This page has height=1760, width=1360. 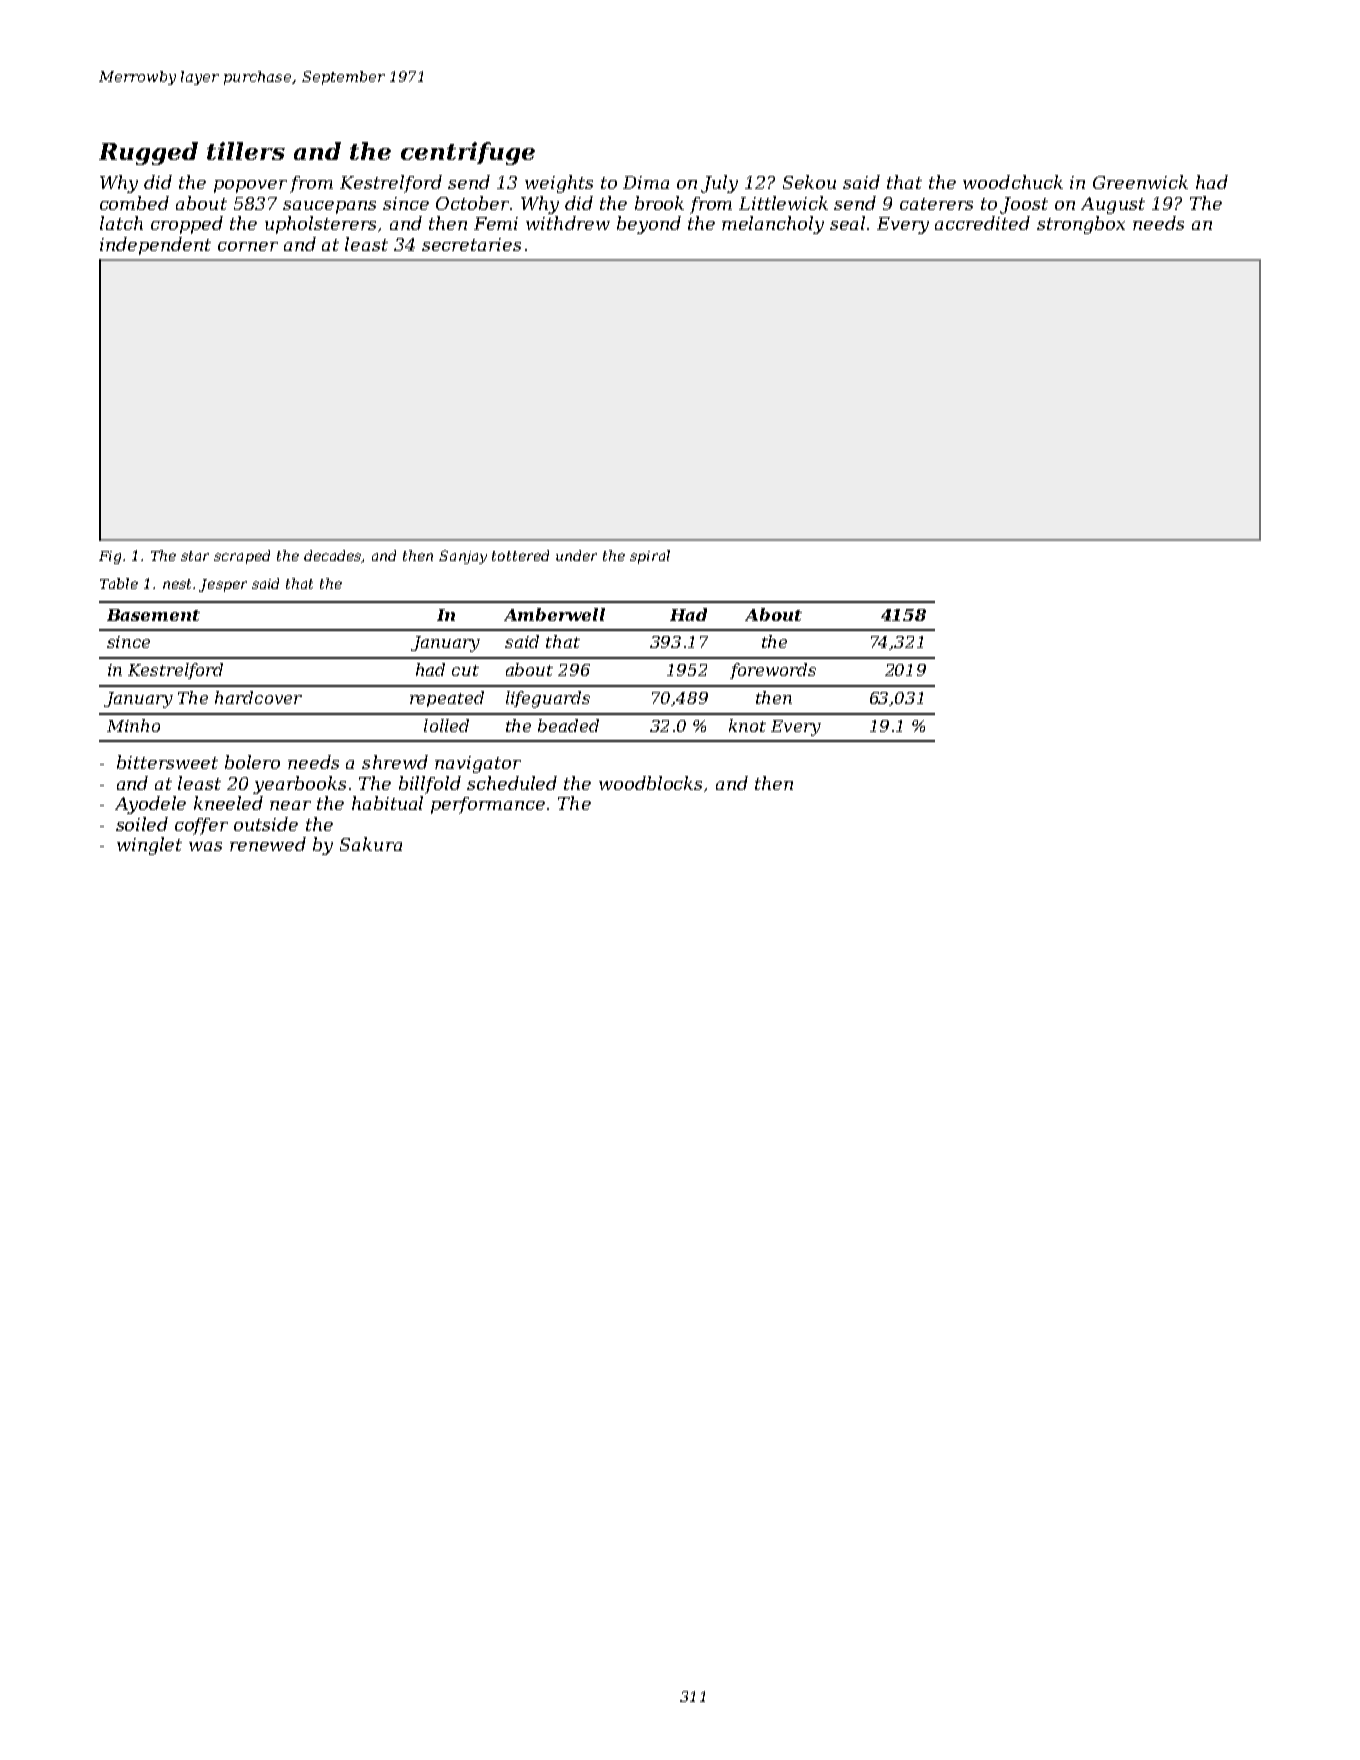 I want to click on lifeguards, so click(x=548, y=699).
